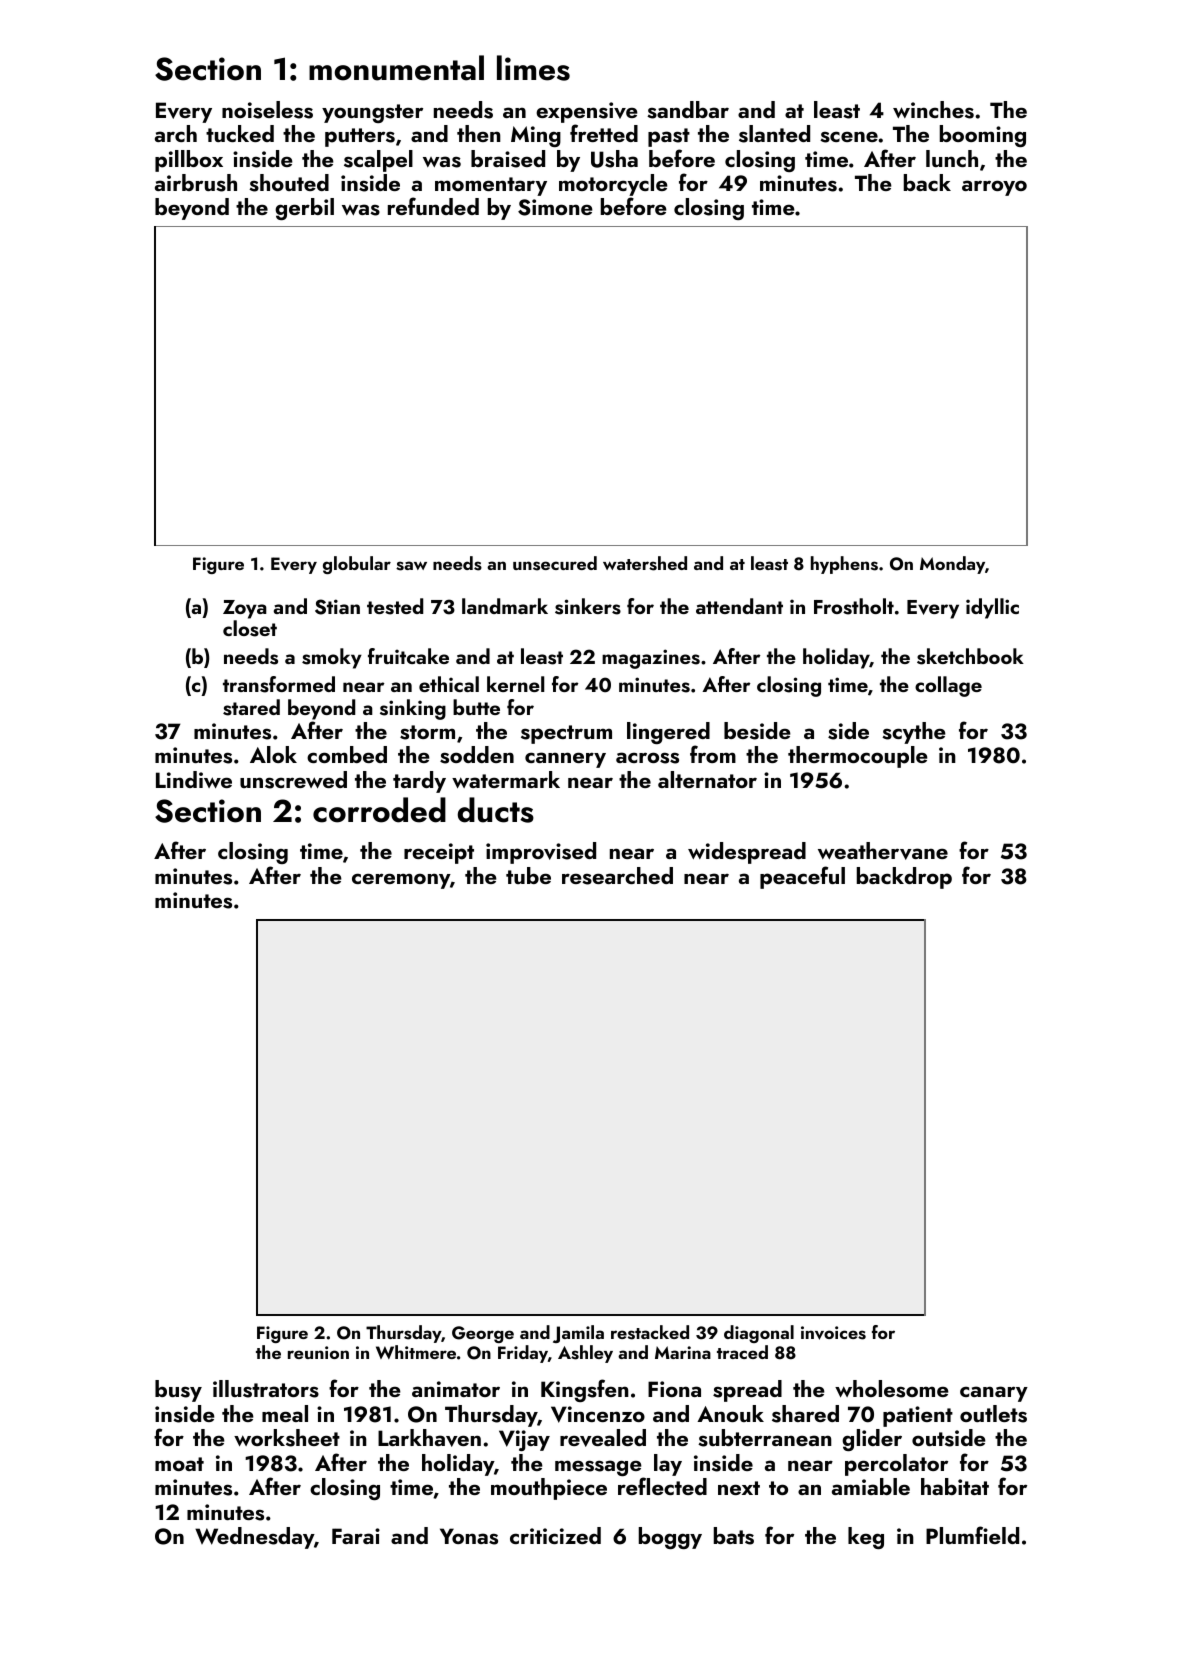  Describe the element at coordinates (849, 137) in the screenshot. I see `scene` at that location.
